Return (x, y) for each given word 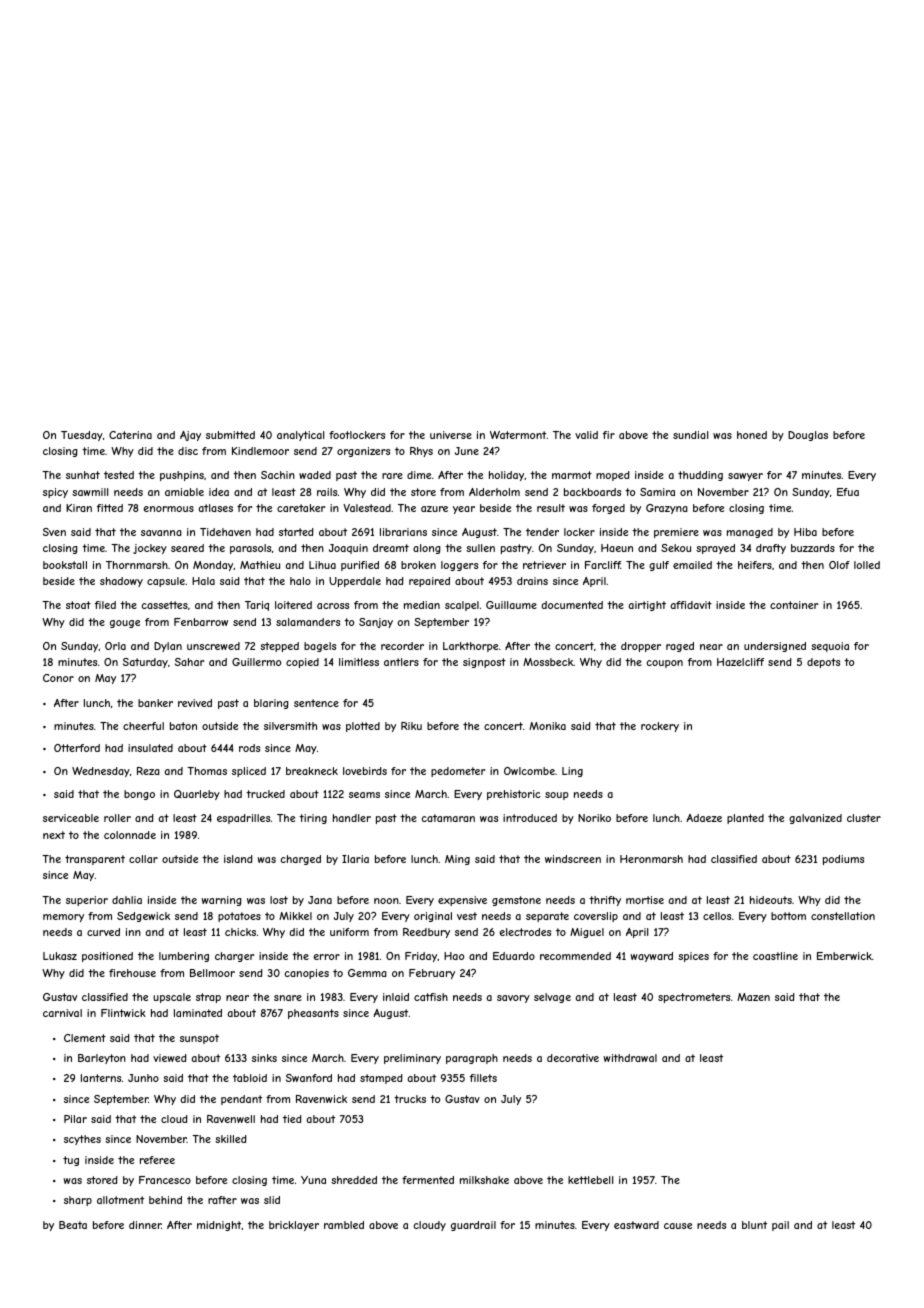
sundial (690, 435)
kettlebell (590, 1180)
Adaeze (704, 818)
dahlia (127, 900)
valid (586, 435)
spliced (249, 772)
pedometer (458, 772)
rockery (660, 727)
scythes (82, 1140)
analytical (300, 436)
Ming (457, 860)
